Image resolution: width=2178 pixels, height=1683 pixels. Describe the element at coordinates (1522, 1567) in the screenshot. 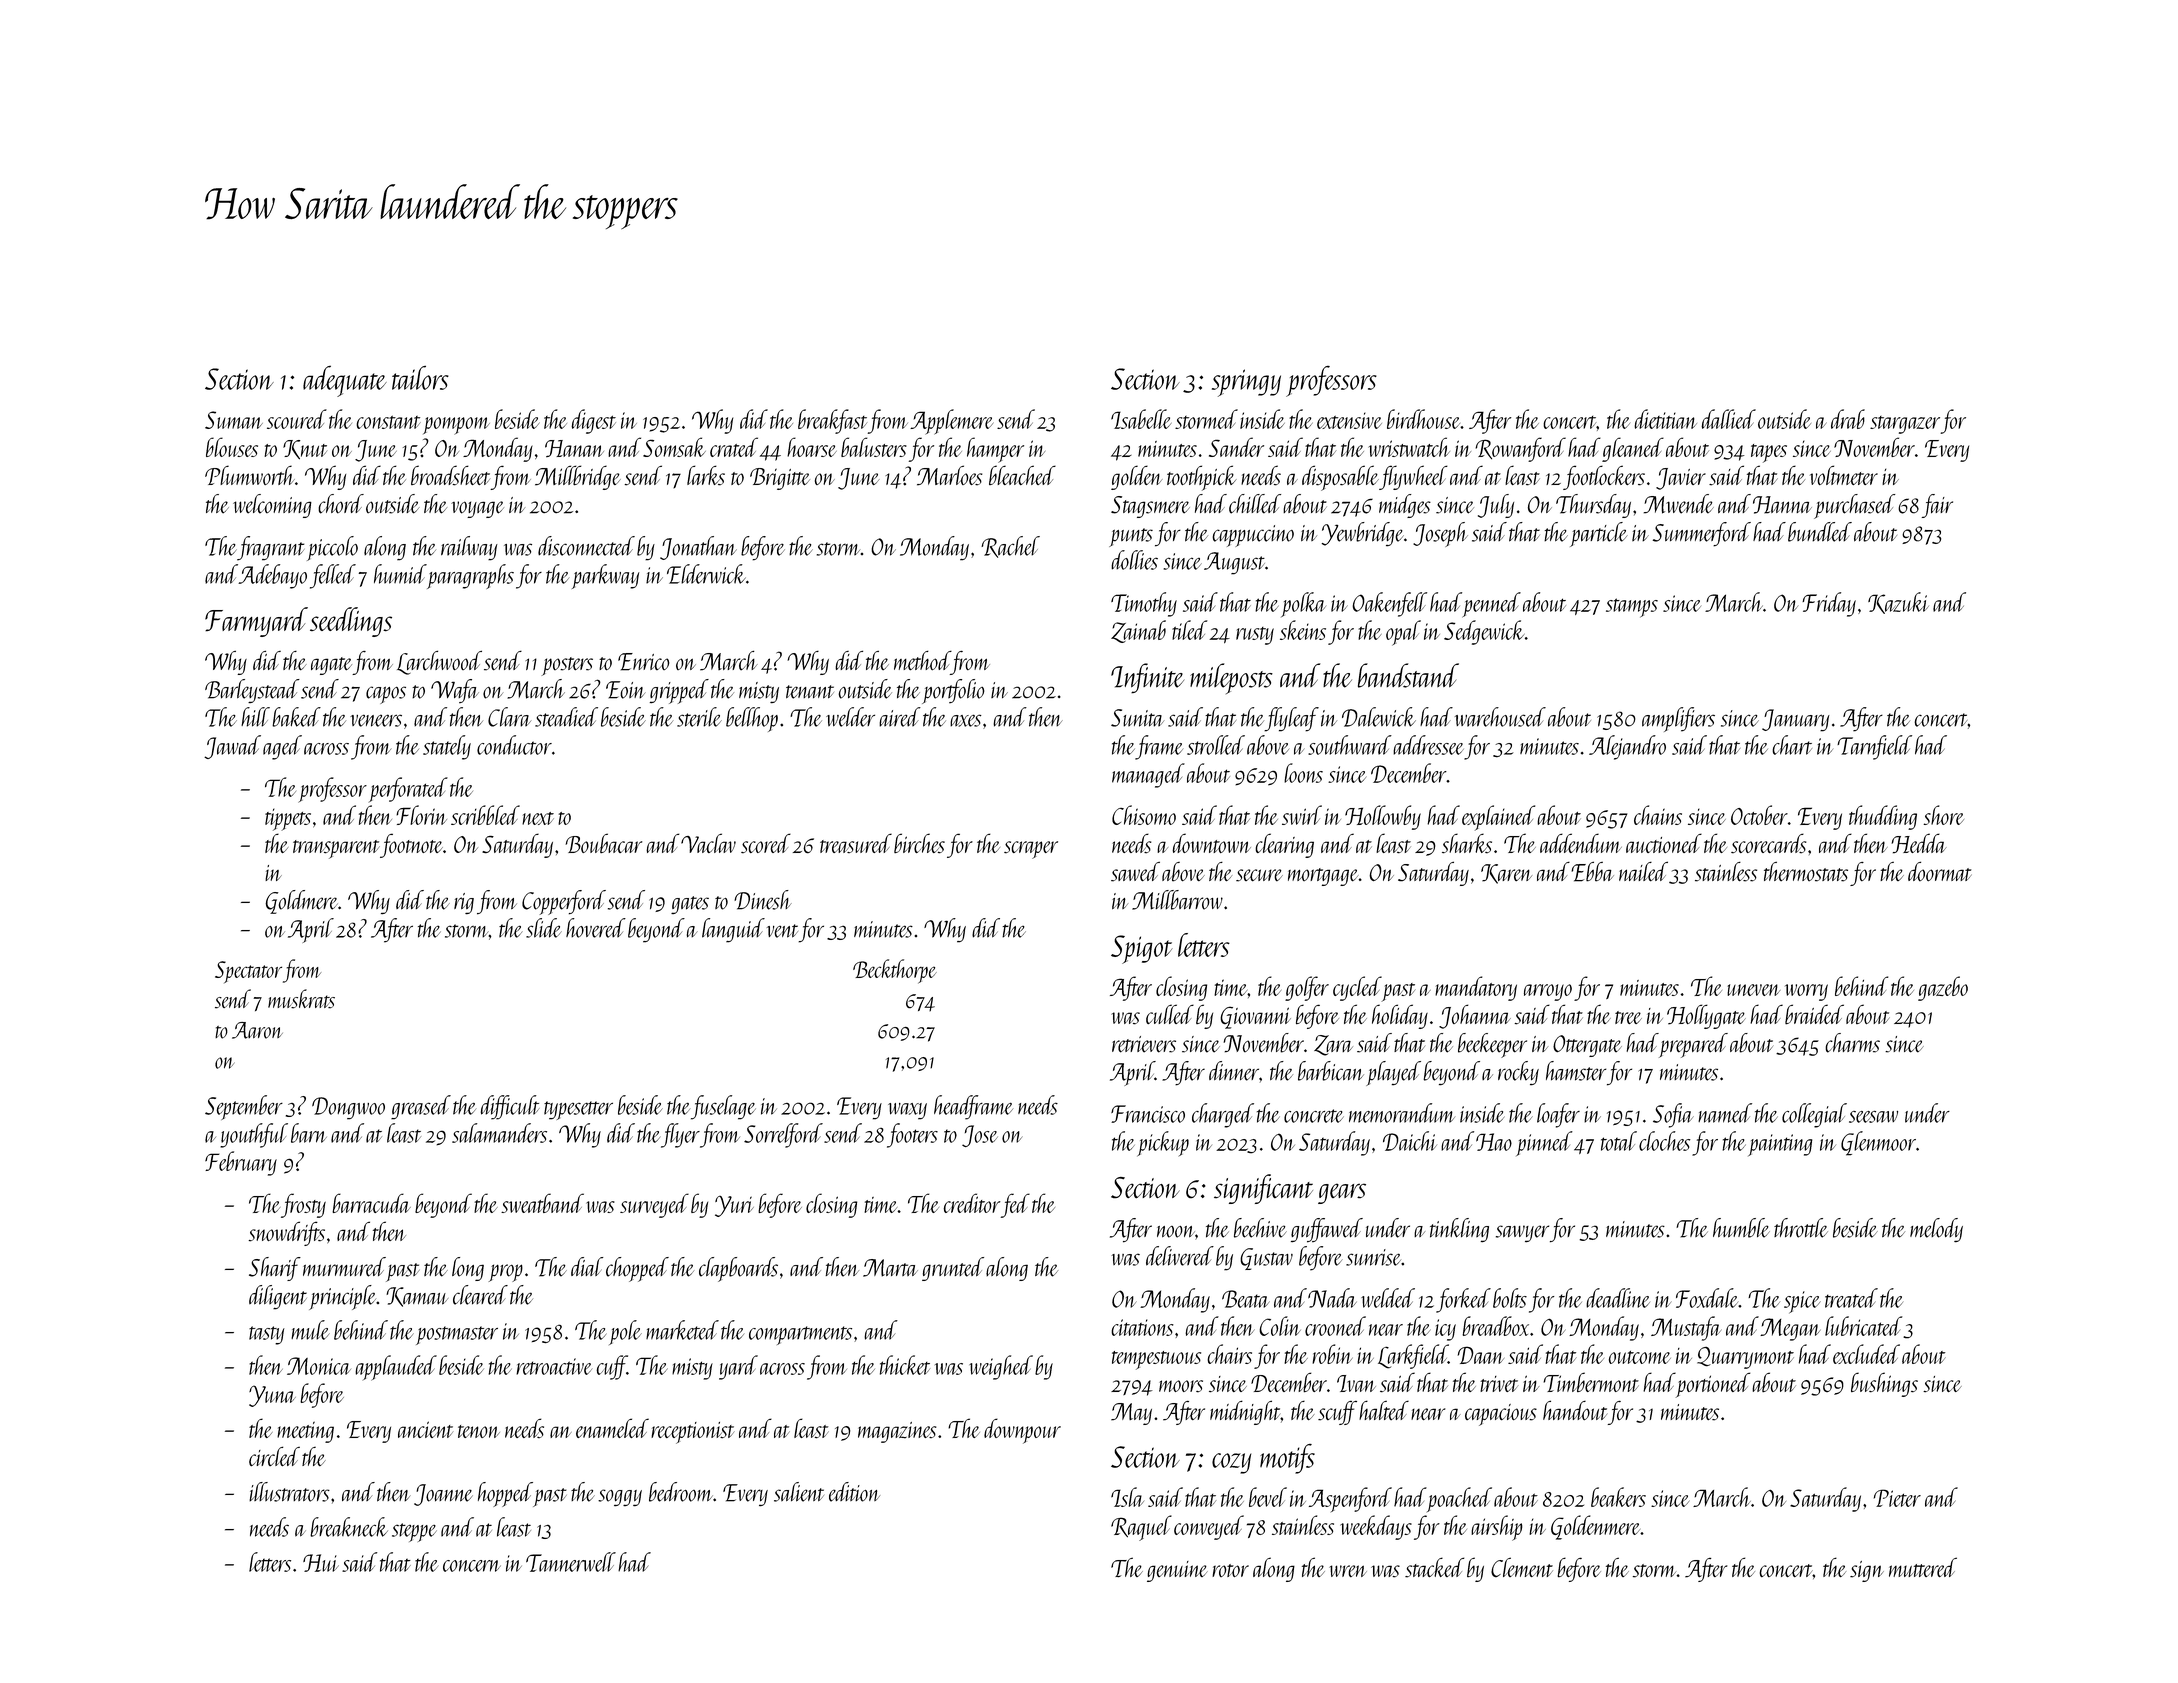

I see `Clement` at that location.
